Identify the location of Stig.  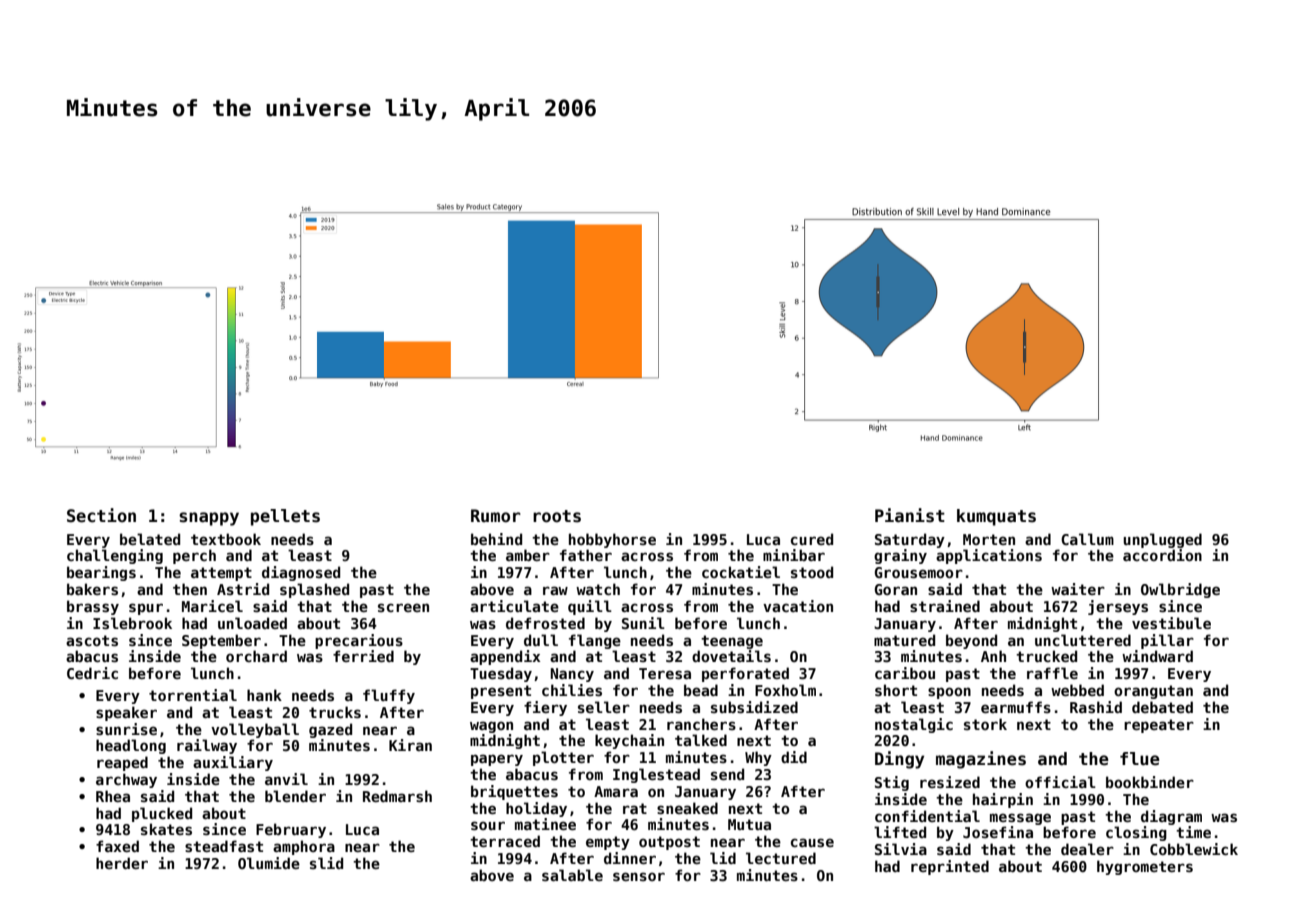
(892, 783).
